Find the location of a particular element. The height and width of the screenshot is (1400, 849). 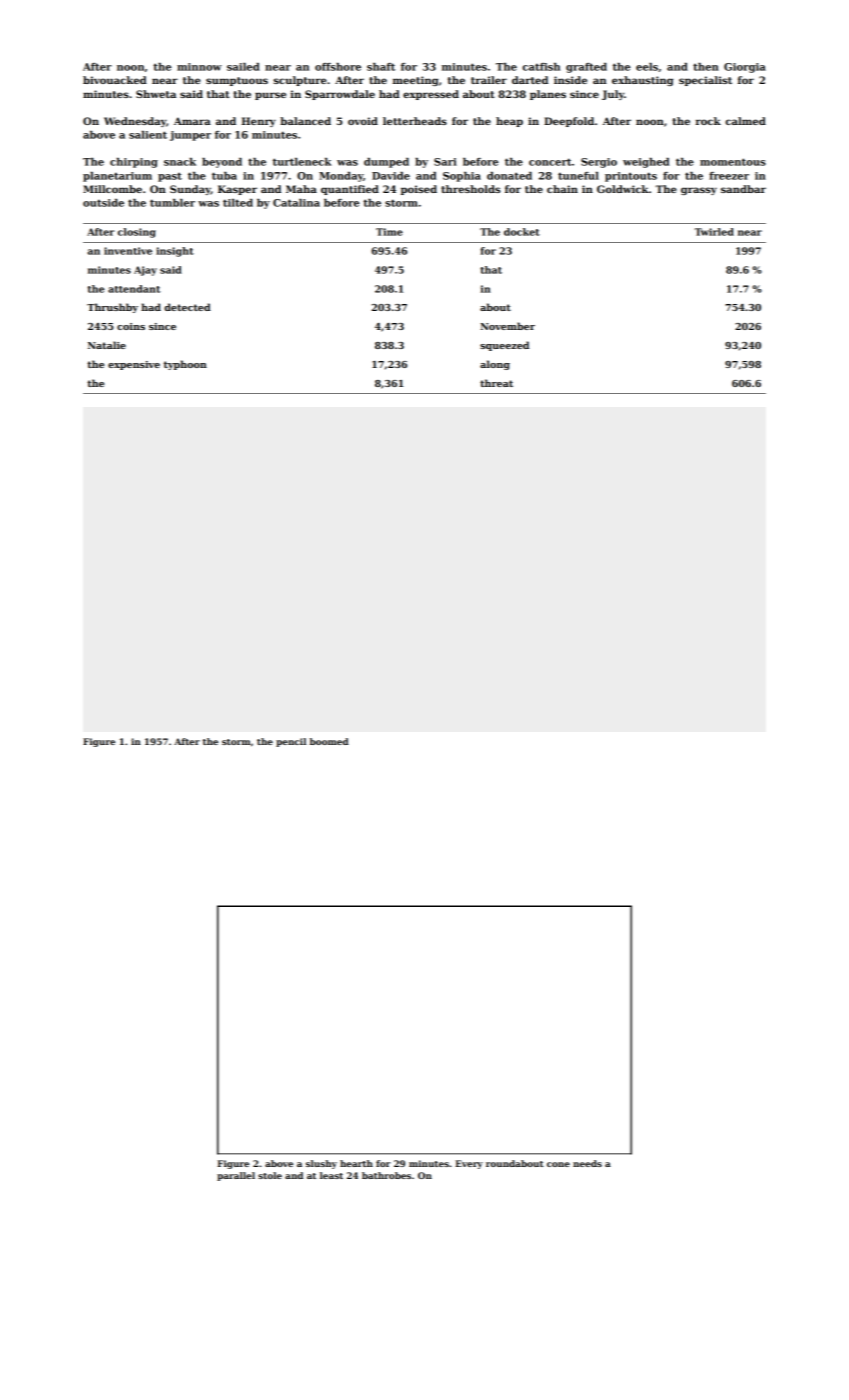

squeezed is located at coordinates (504, 346).
